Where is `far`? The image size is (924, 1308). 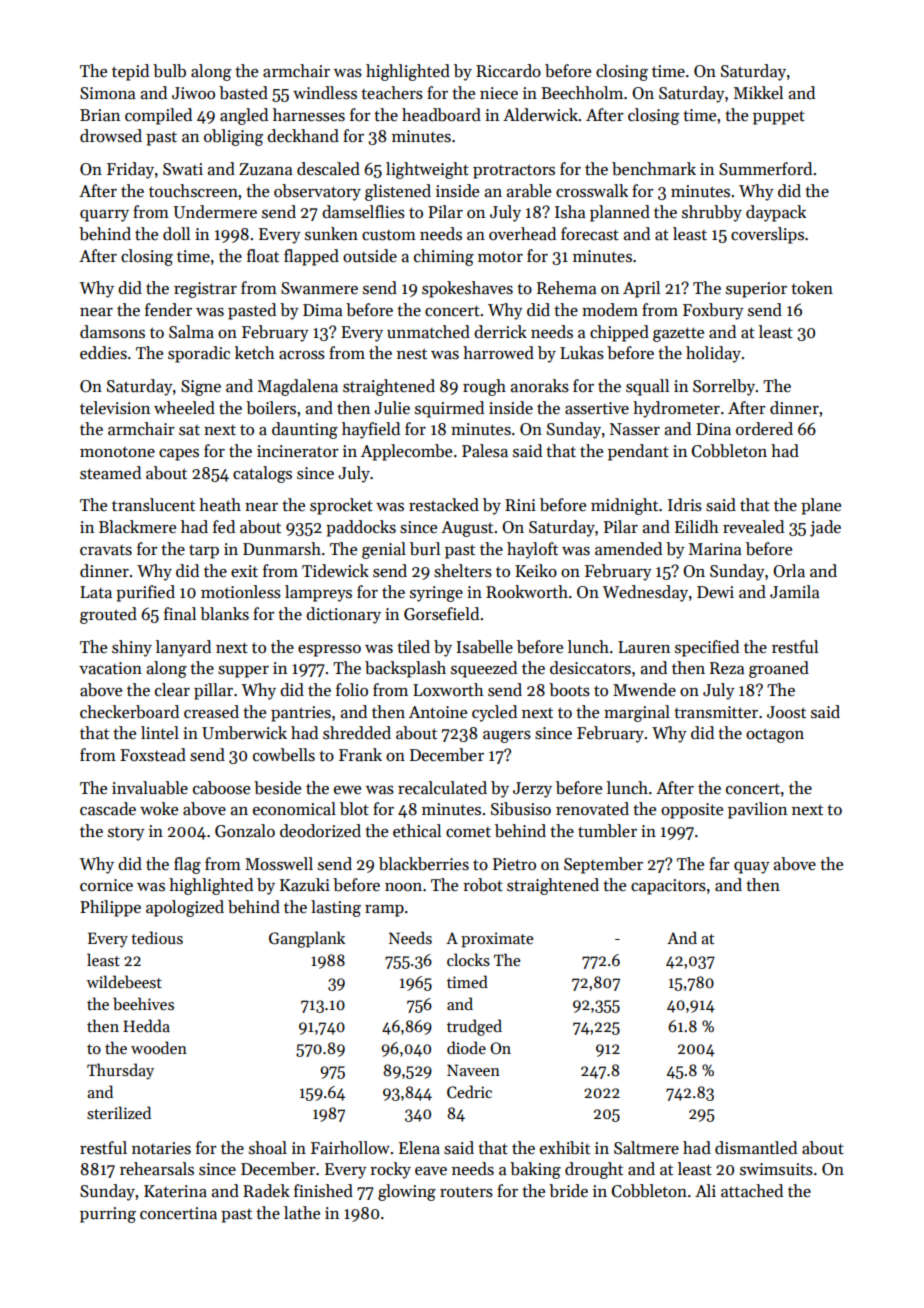
far is located at coordinates (719, 864).
